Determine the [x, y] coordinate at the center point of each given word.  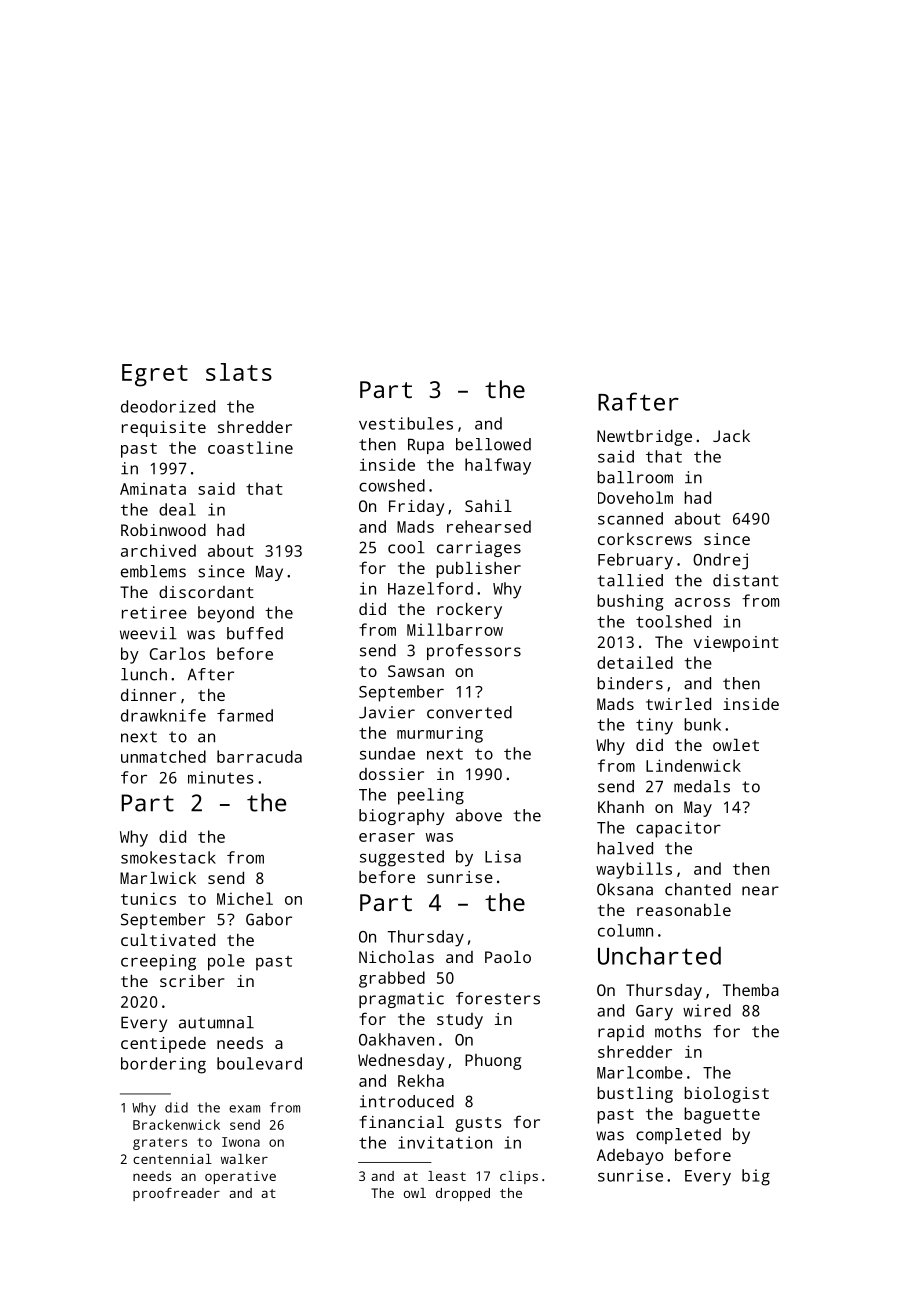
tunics [148, 898]
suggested [402, 858]
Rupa [426, 446]
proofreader [176, 1194]
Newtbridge [644, 438]
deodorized [168, 406]
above [479, 815]
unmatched [163, 756]
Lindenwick [693, 765]
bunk [702, 724]
